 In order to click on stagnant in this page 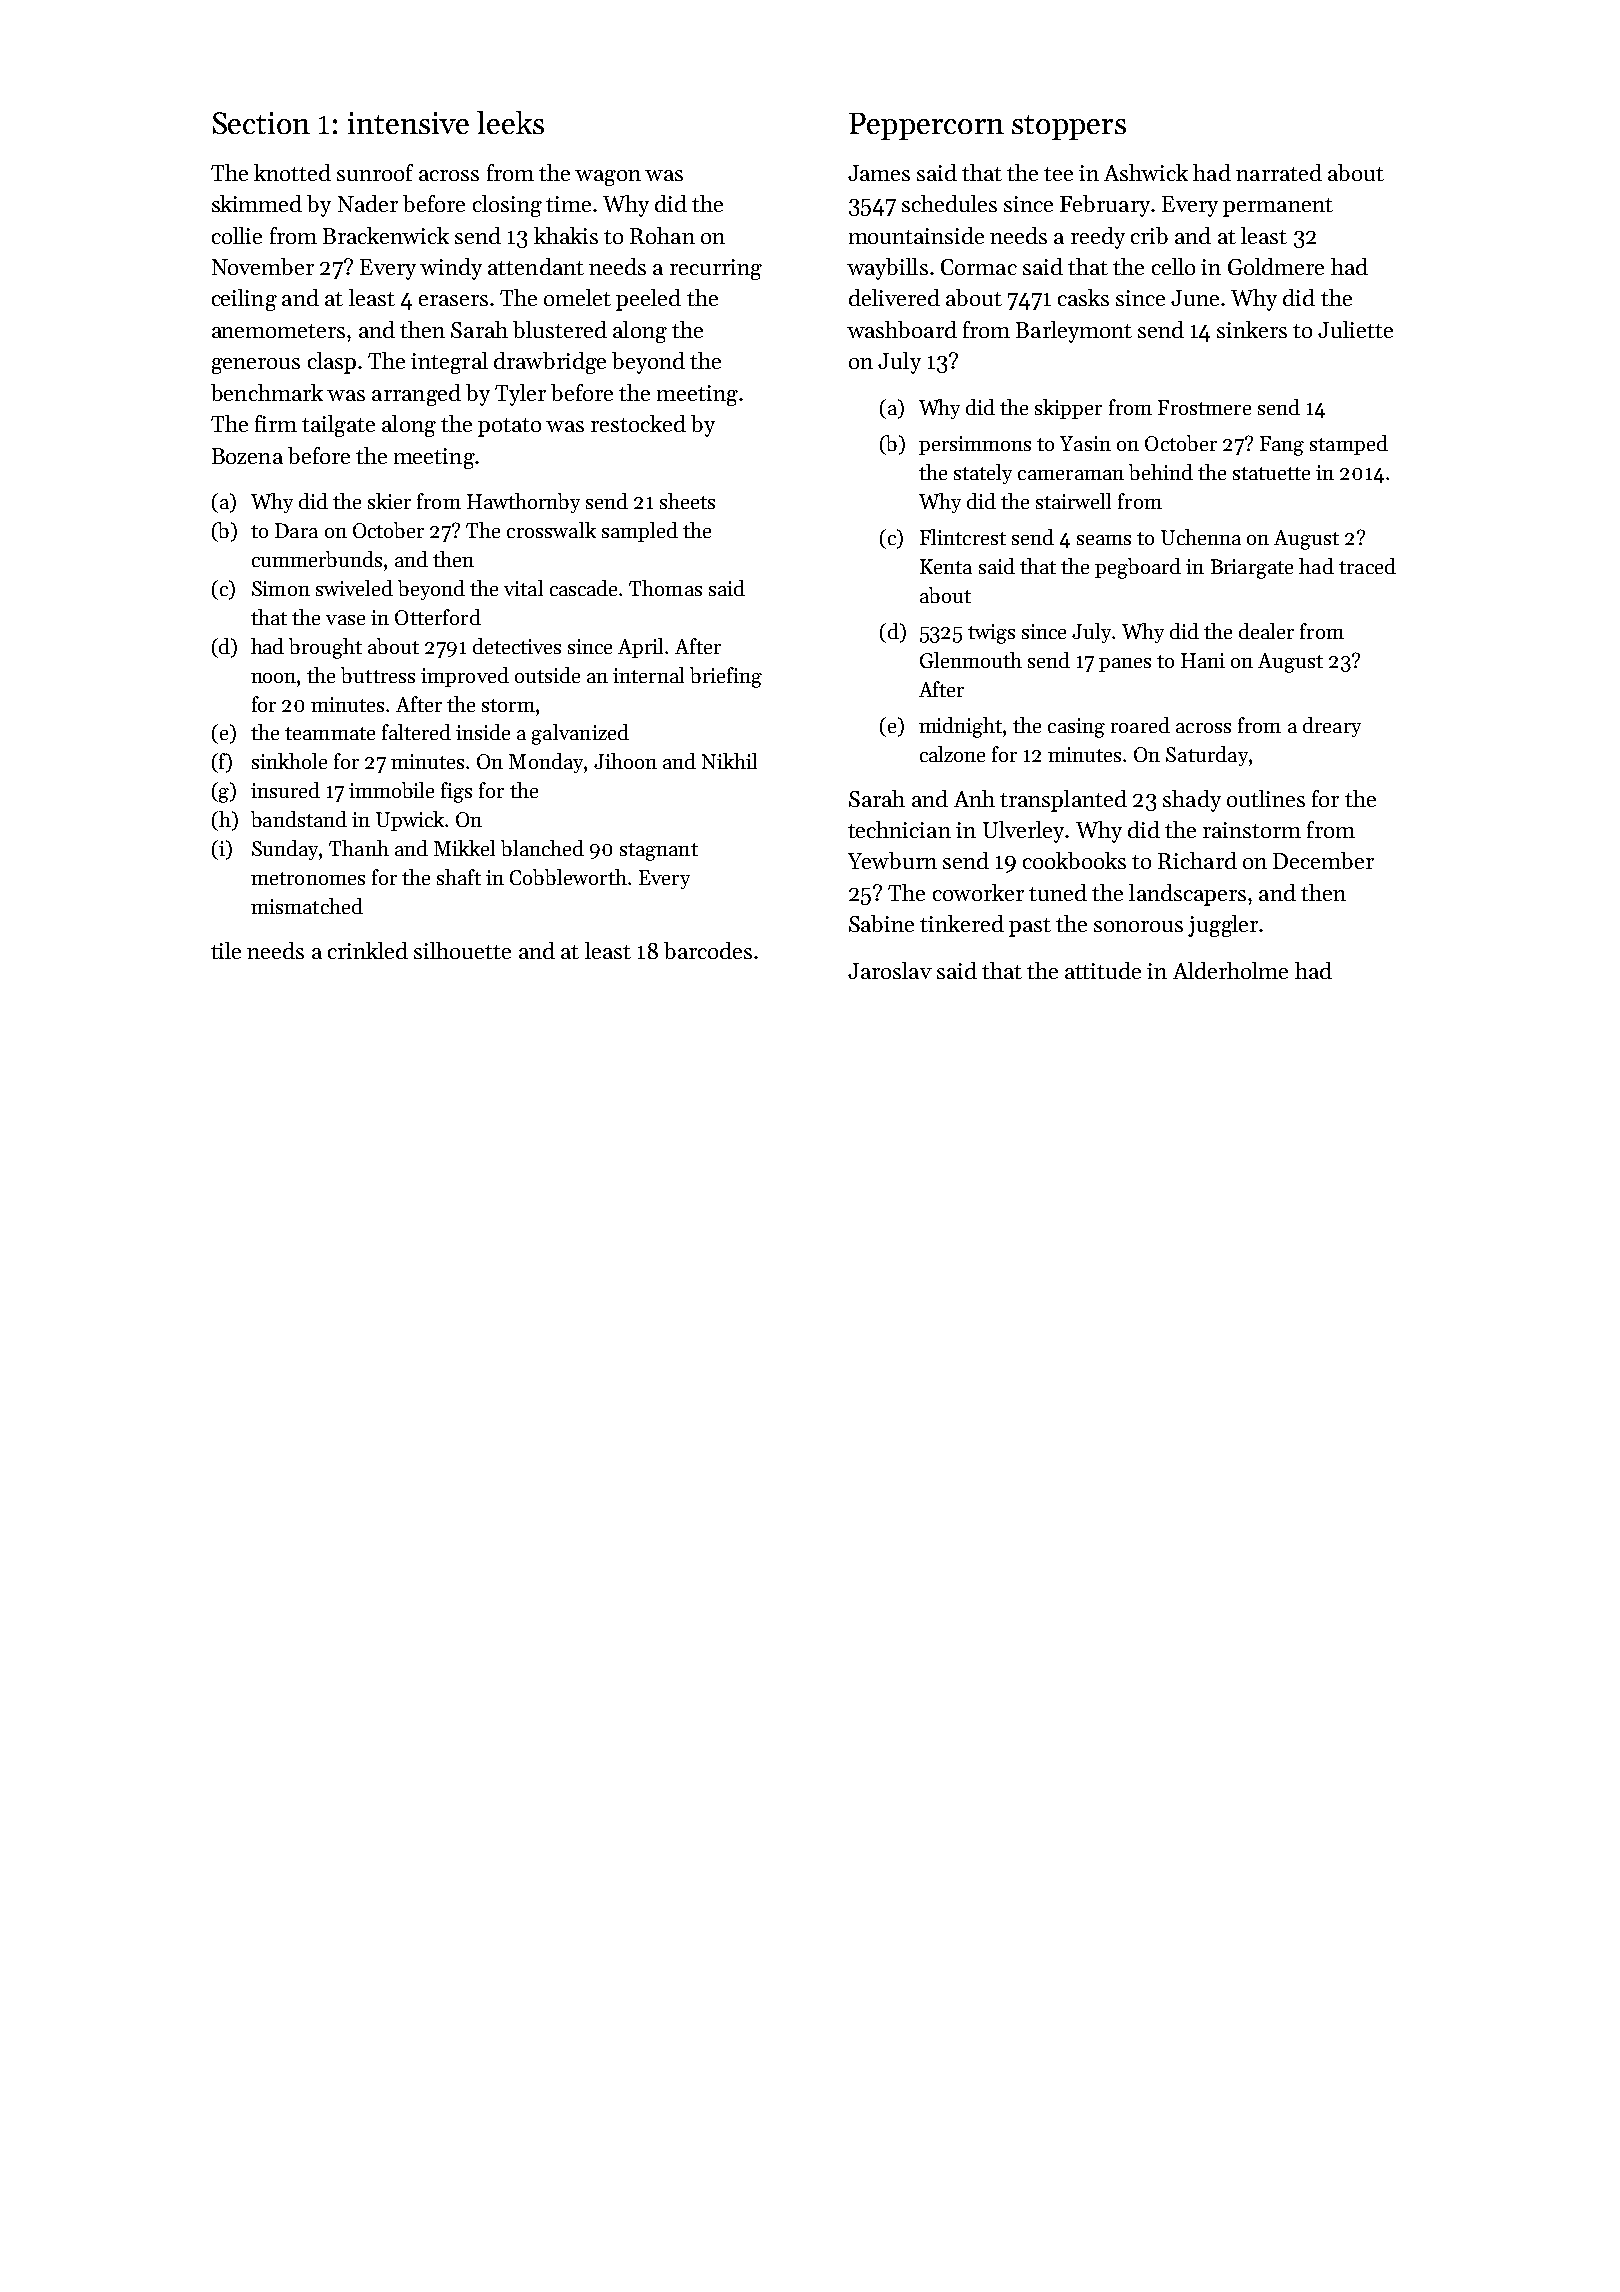, I will do `click(659, 852)`.
